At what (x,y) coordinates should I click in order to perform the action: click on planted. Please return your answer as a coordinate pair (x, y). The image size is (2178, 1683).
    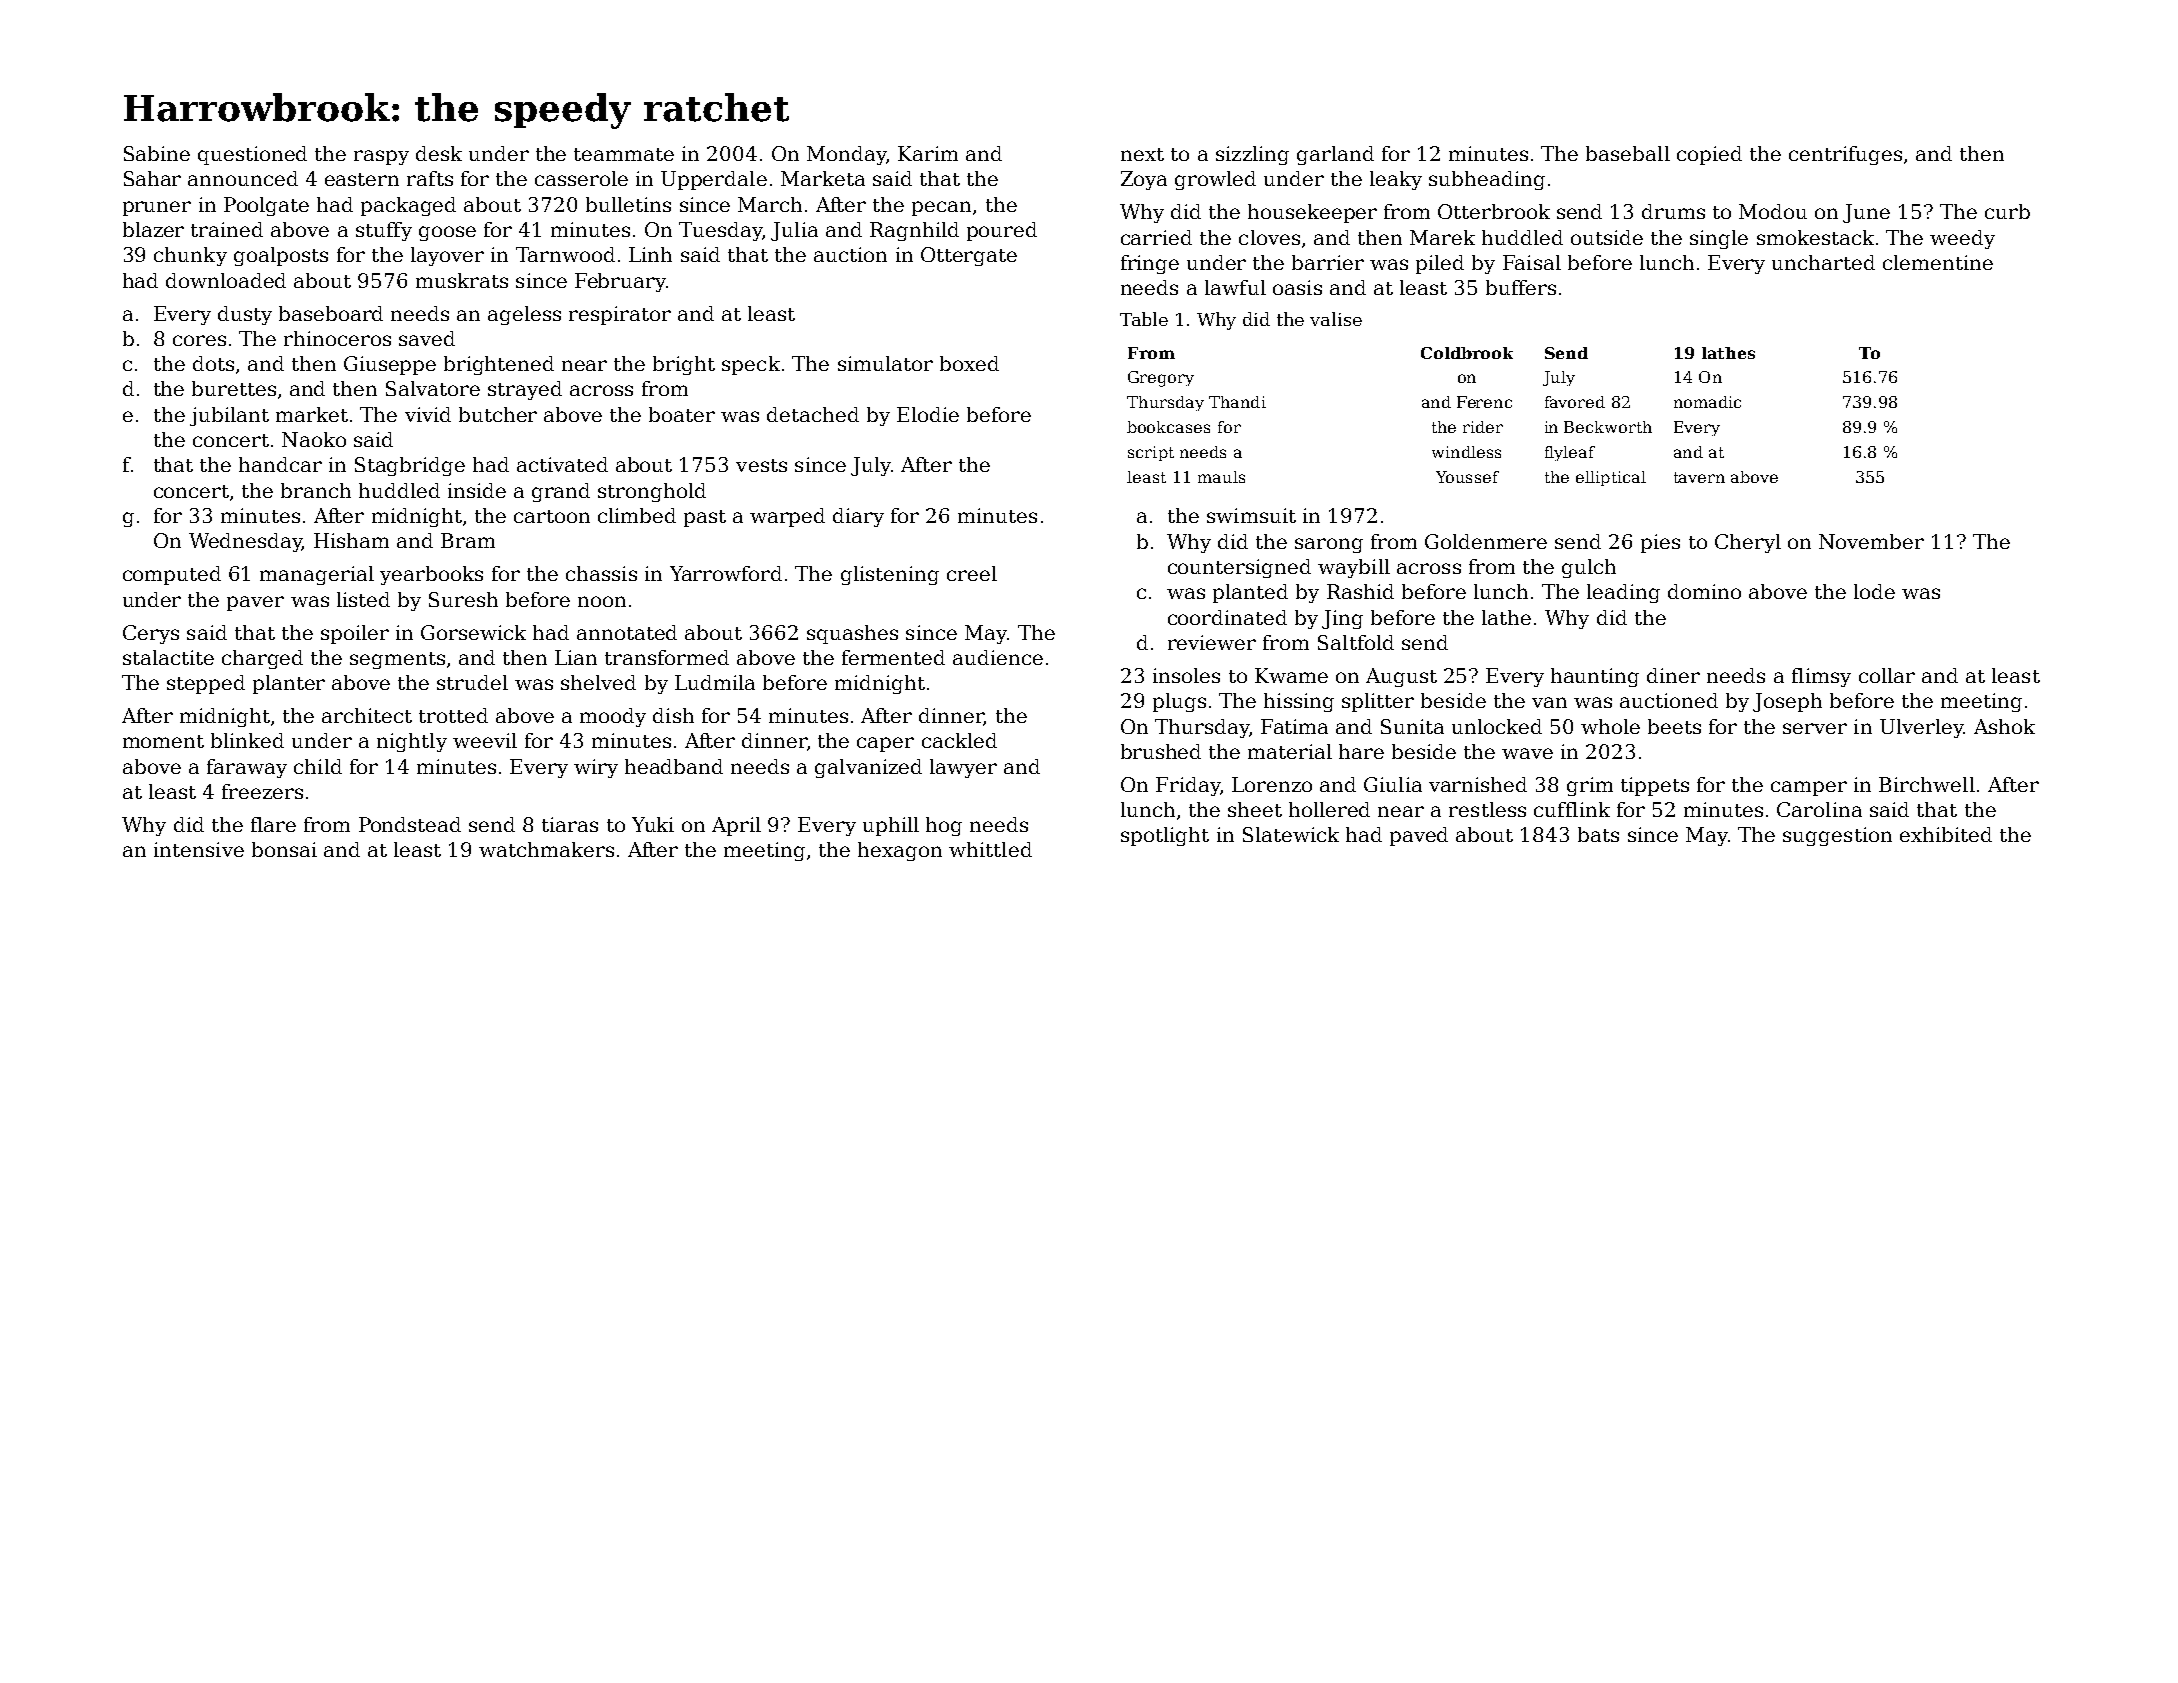
    Looking at the image, I should click on (1250, 593).
